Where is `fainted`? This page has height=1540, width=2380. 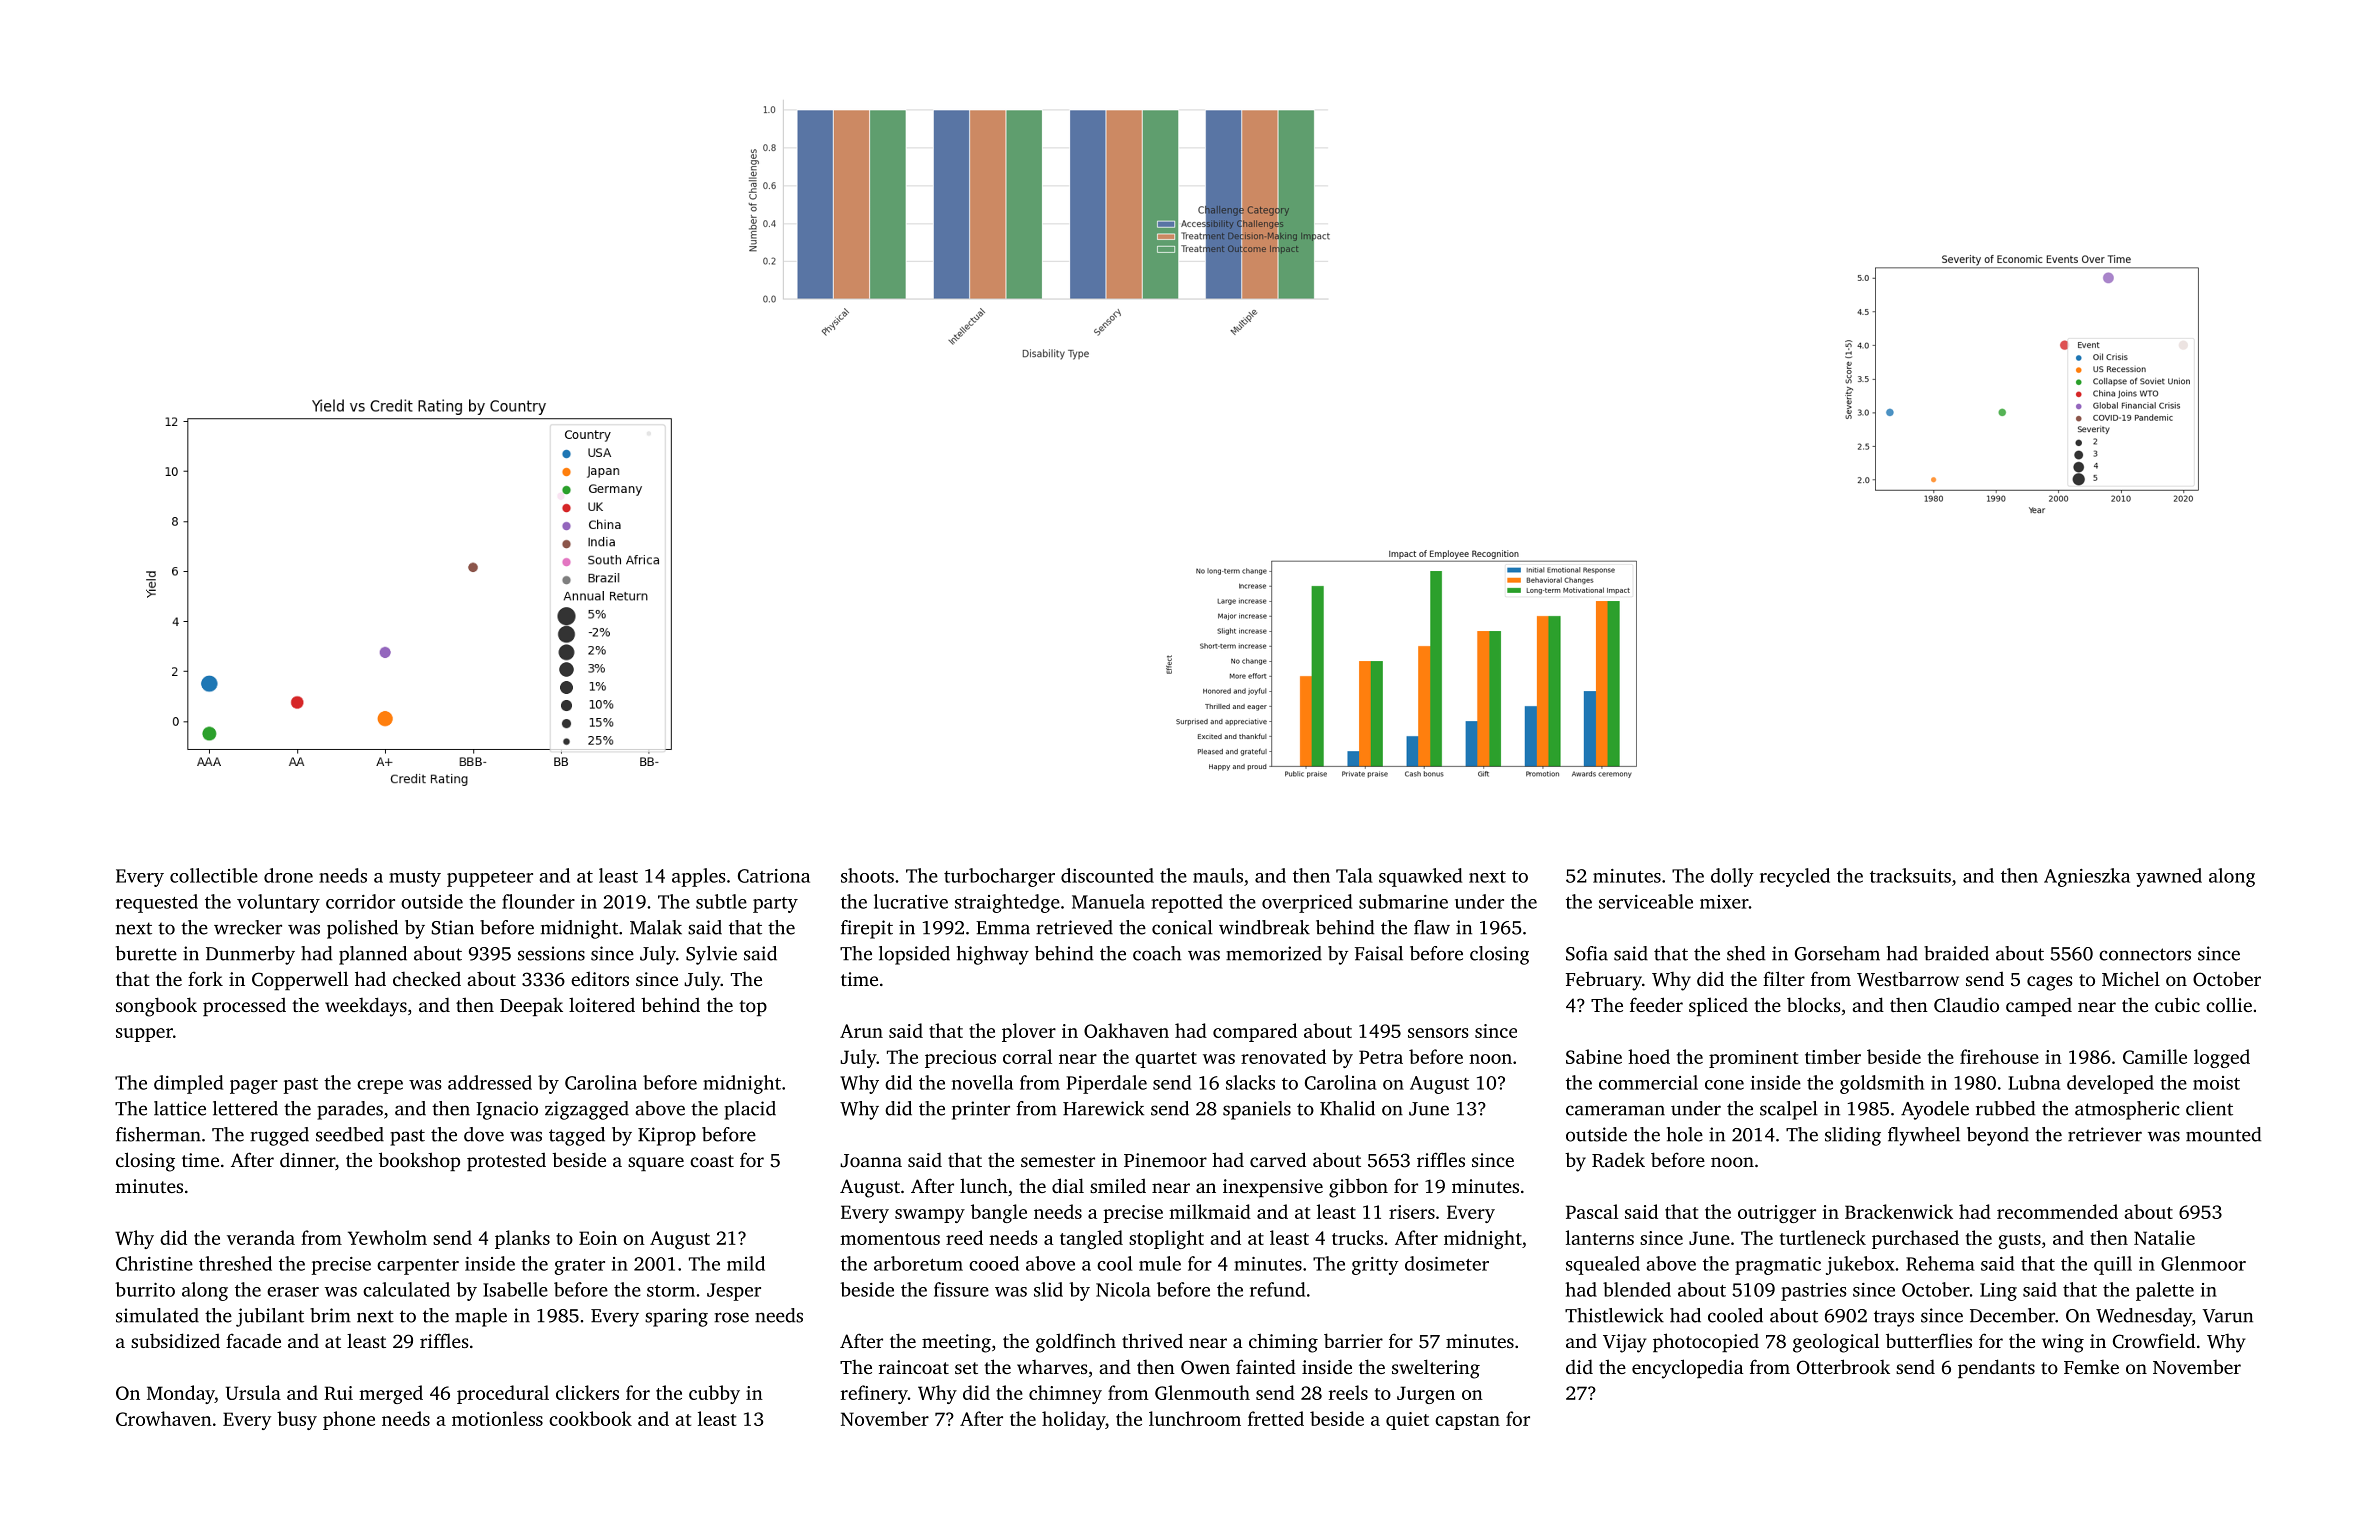 fainted is located at coordinates (1266, 1366).
